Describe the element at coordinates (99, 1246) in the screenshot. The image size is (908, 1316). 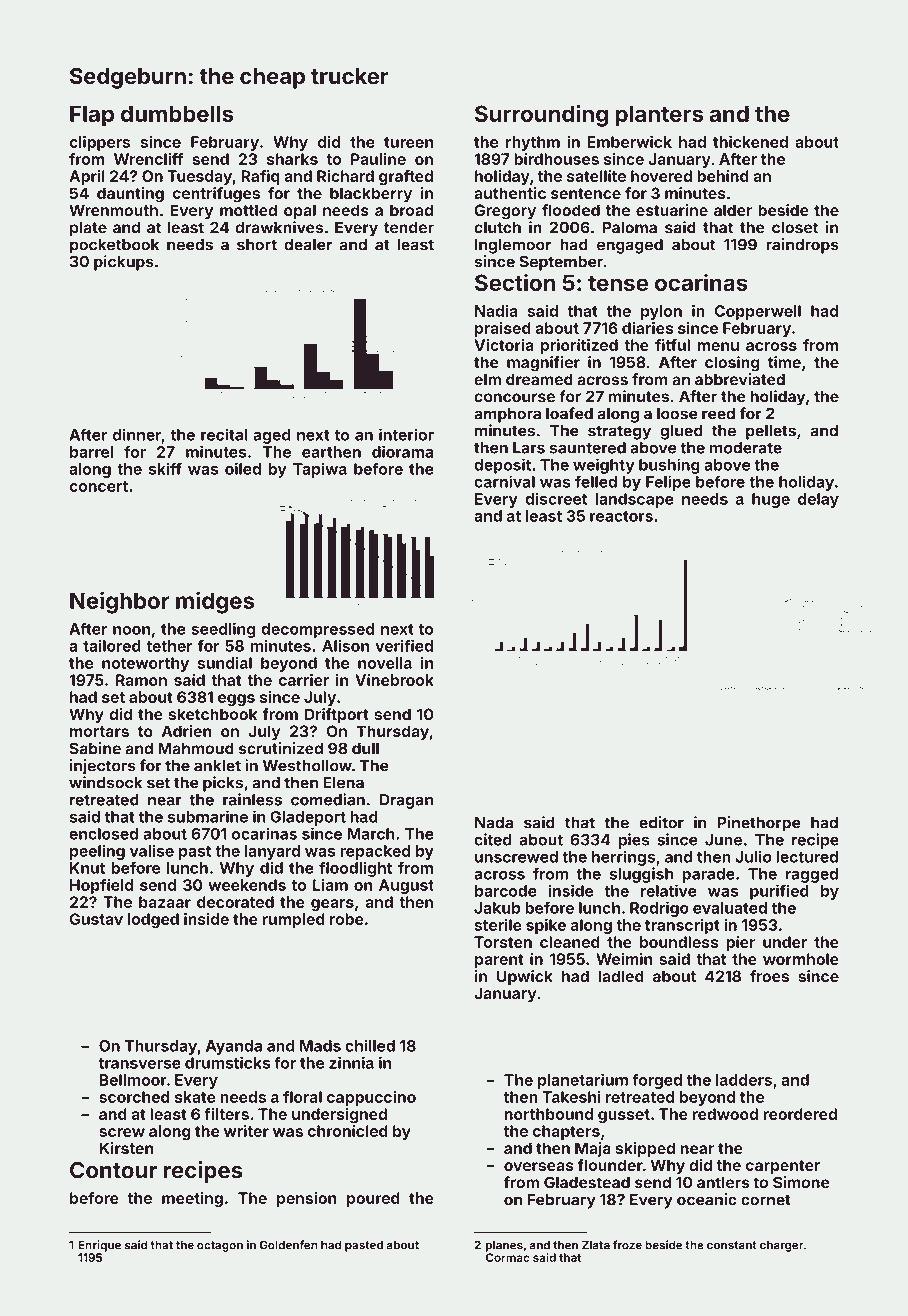
I see `Enrique` at that location.
